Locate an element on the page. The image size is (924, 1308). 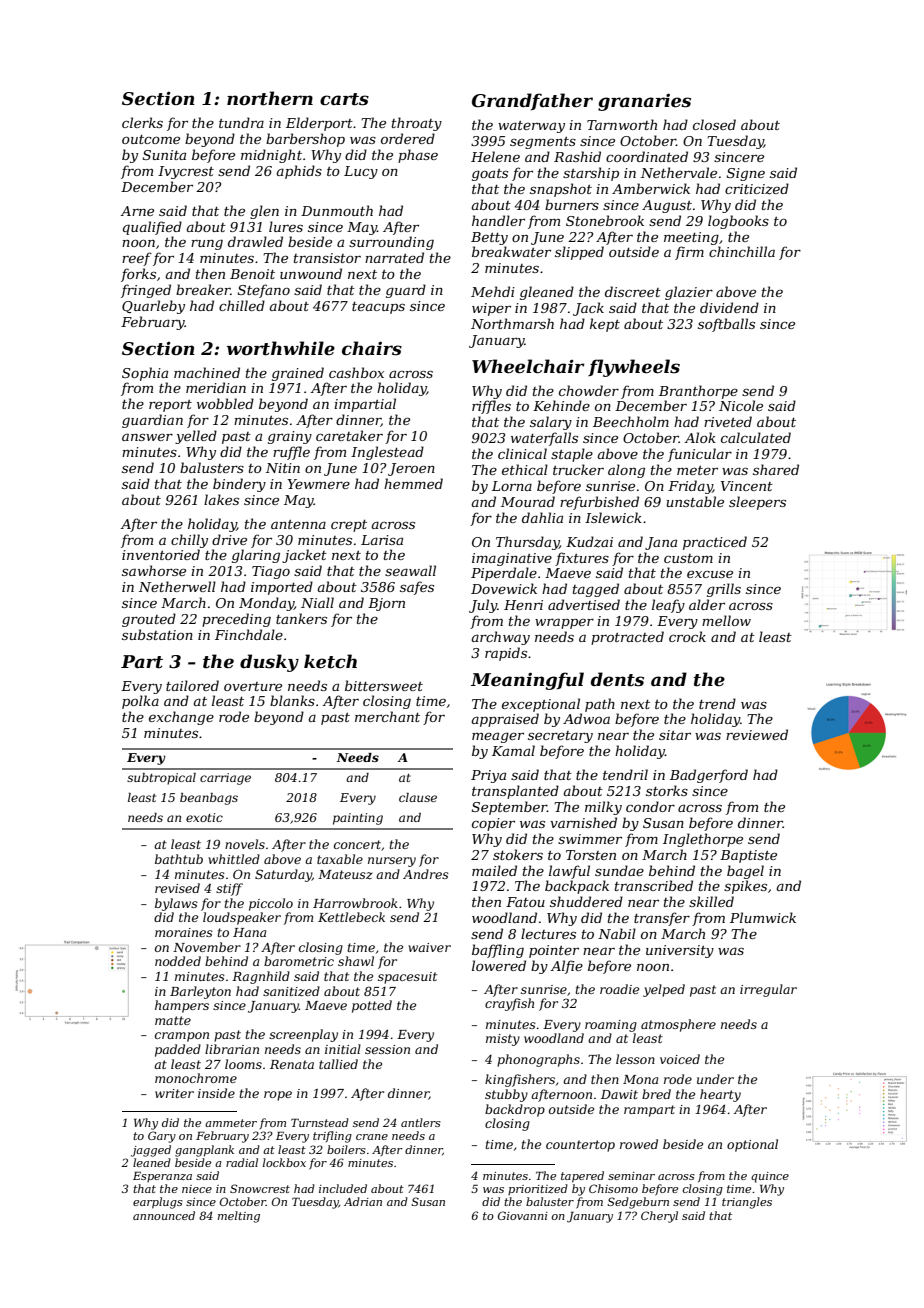
logbooks is located at coordinates (738, 222).
